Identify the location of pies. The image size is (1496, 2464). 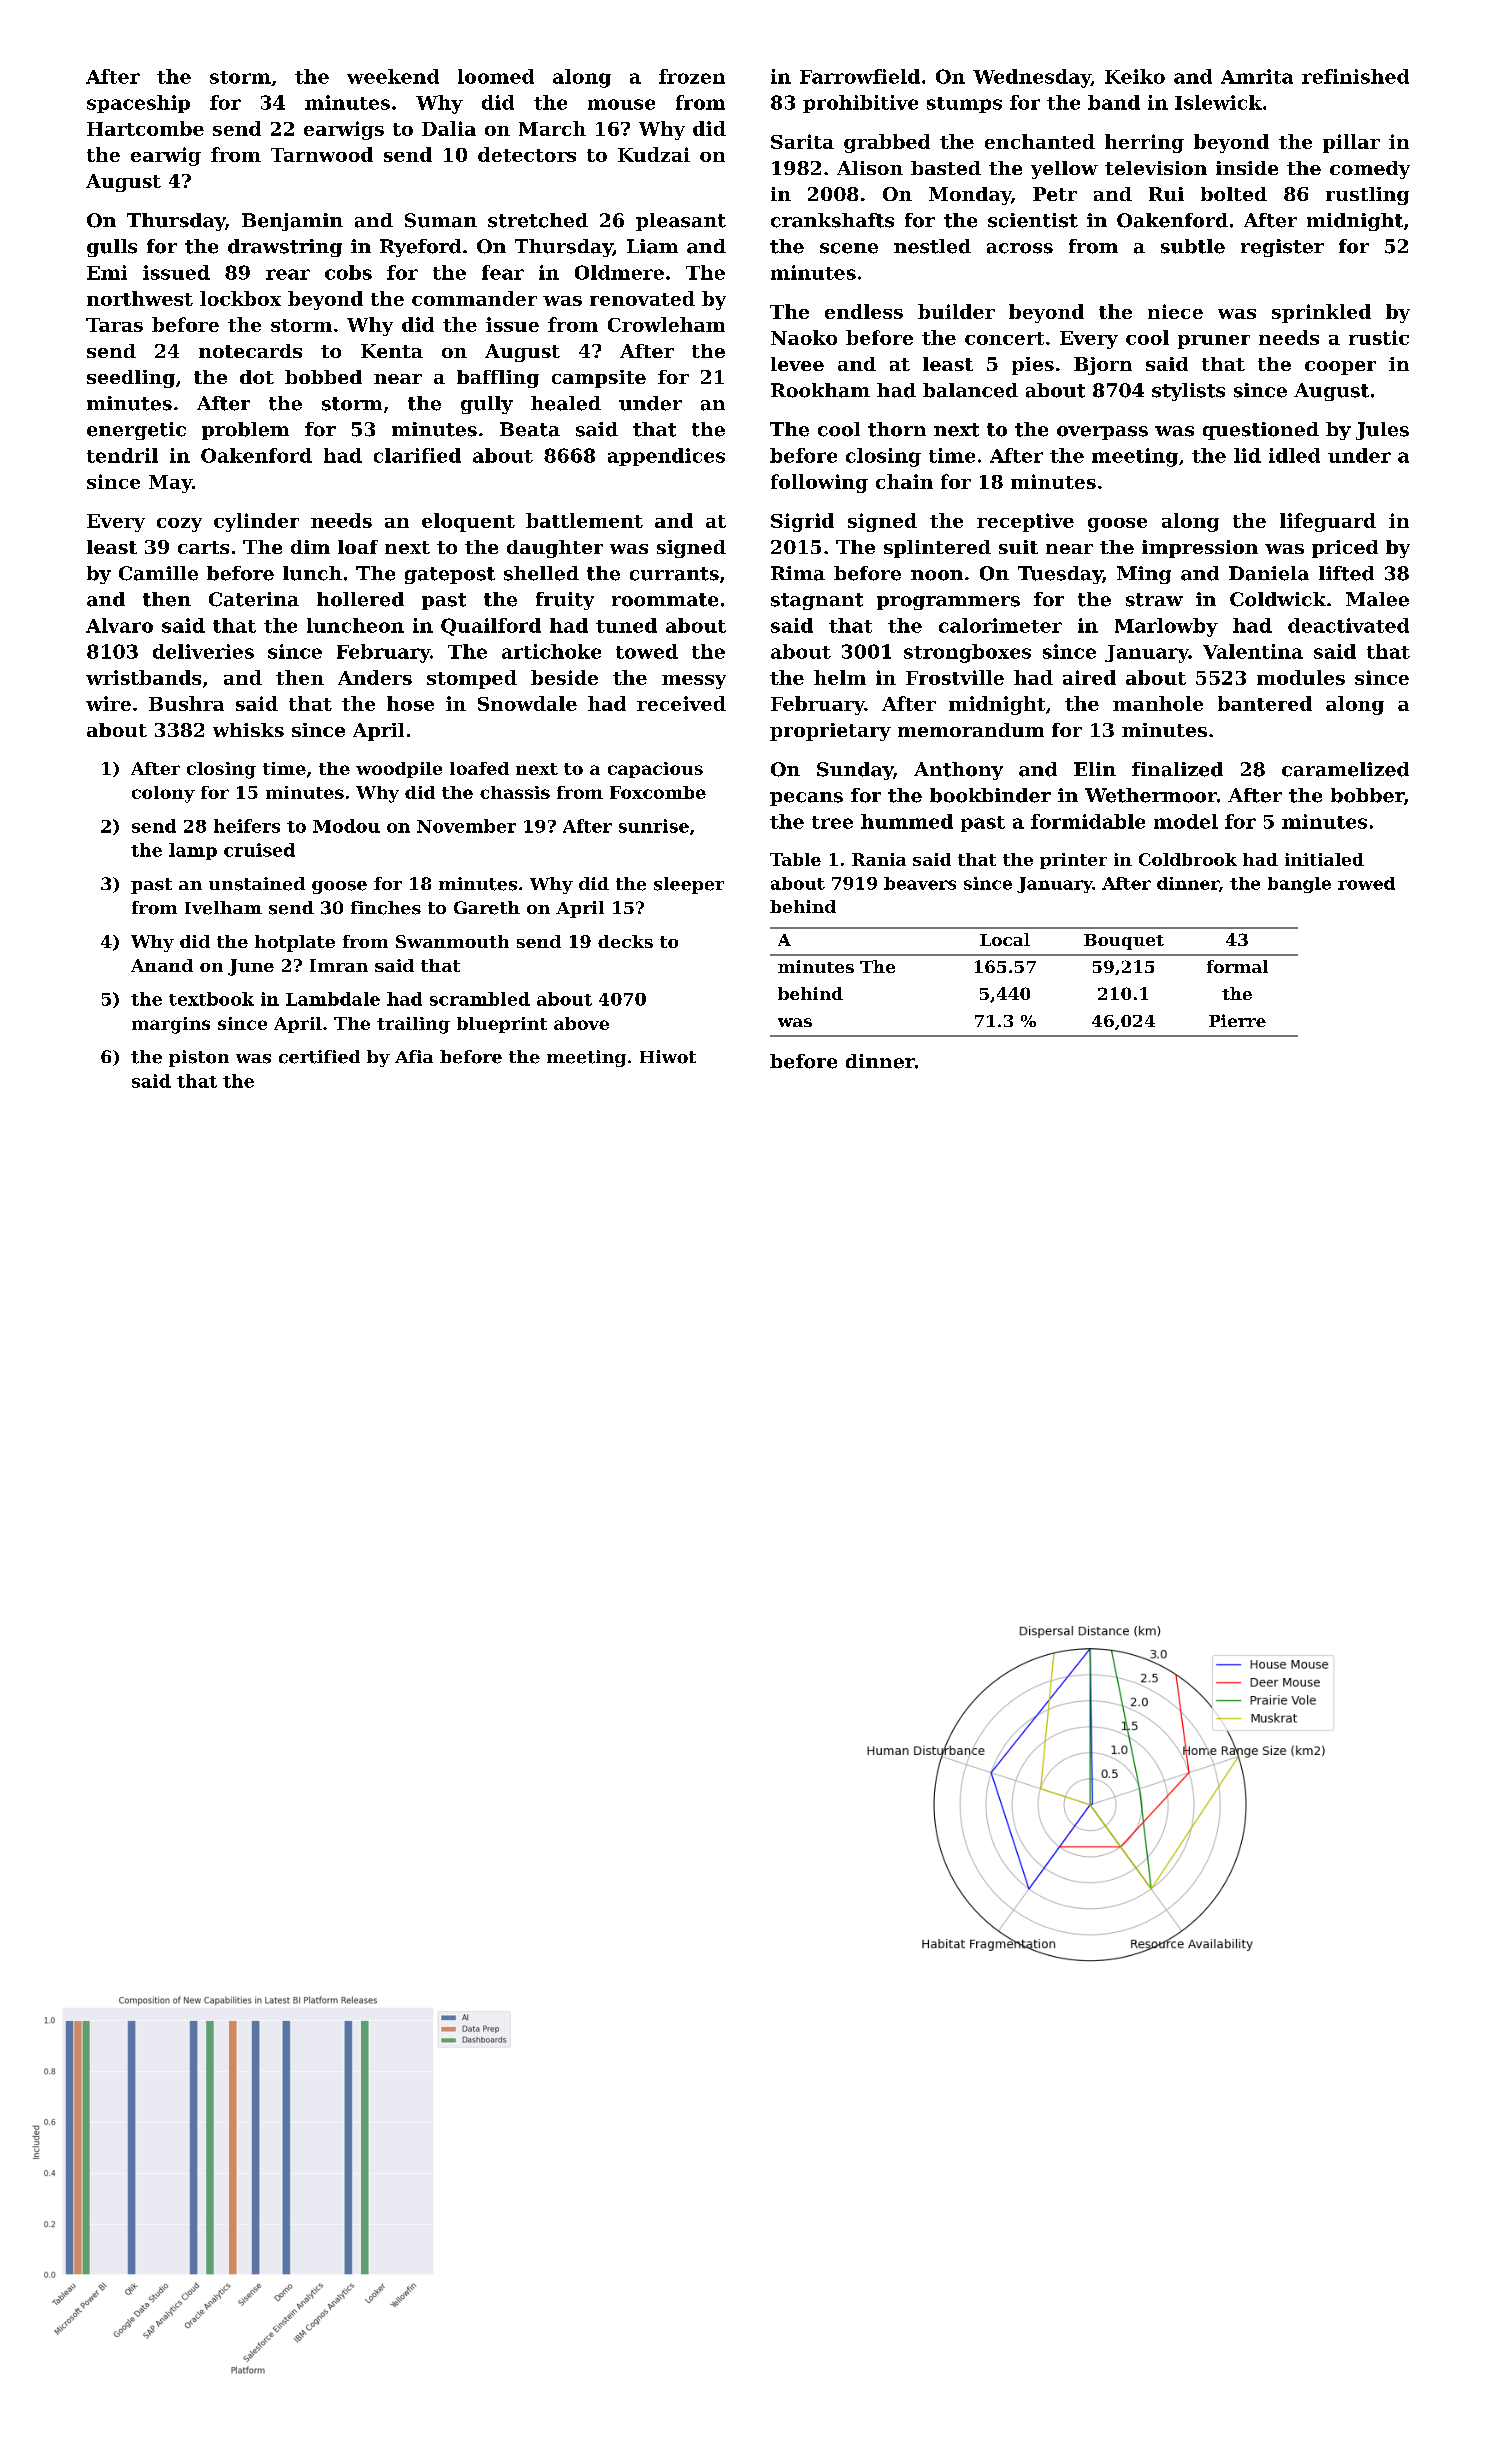
(1033, 366).
